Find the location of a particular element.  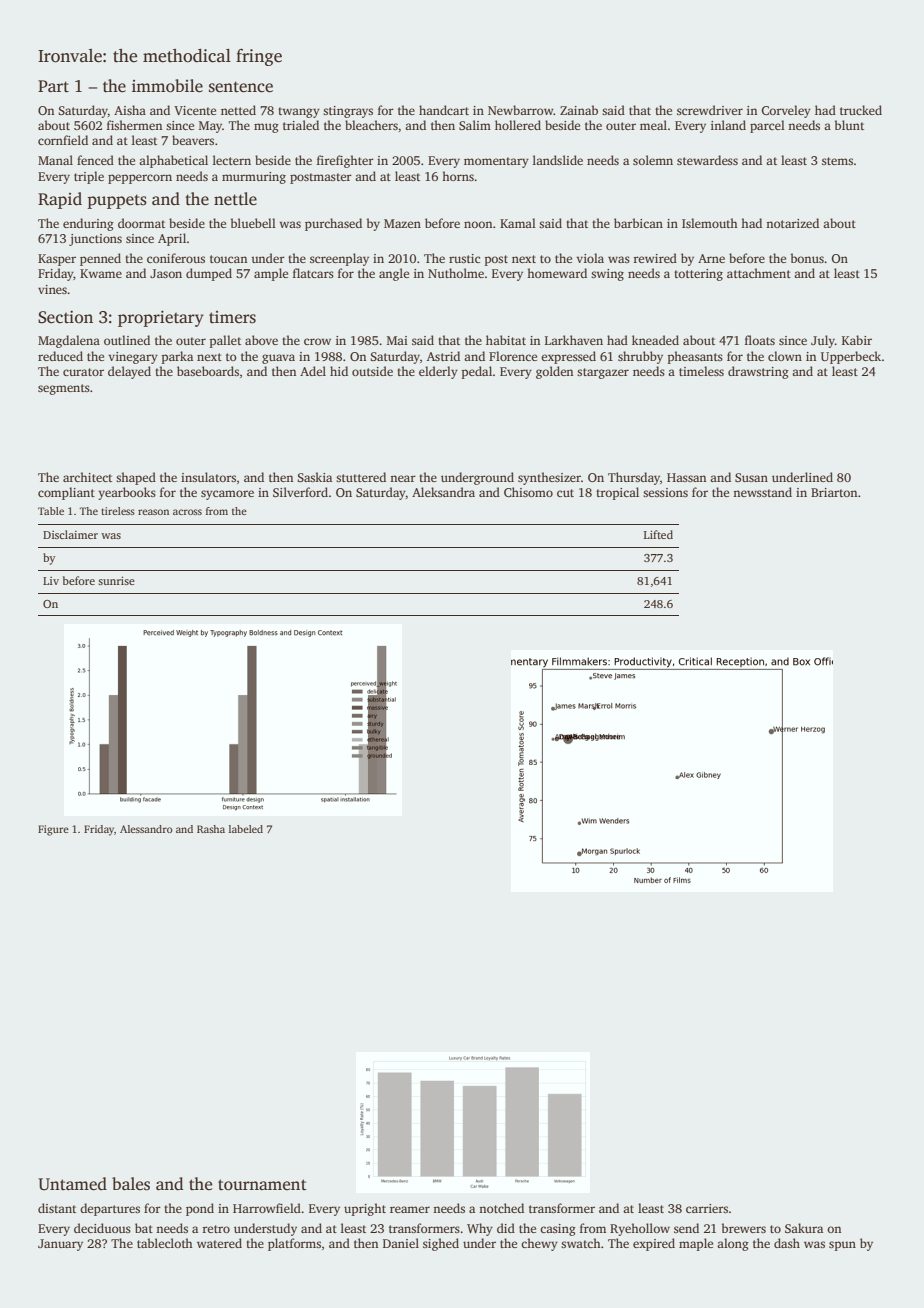

homeward is located at coordinates (557, 273).
